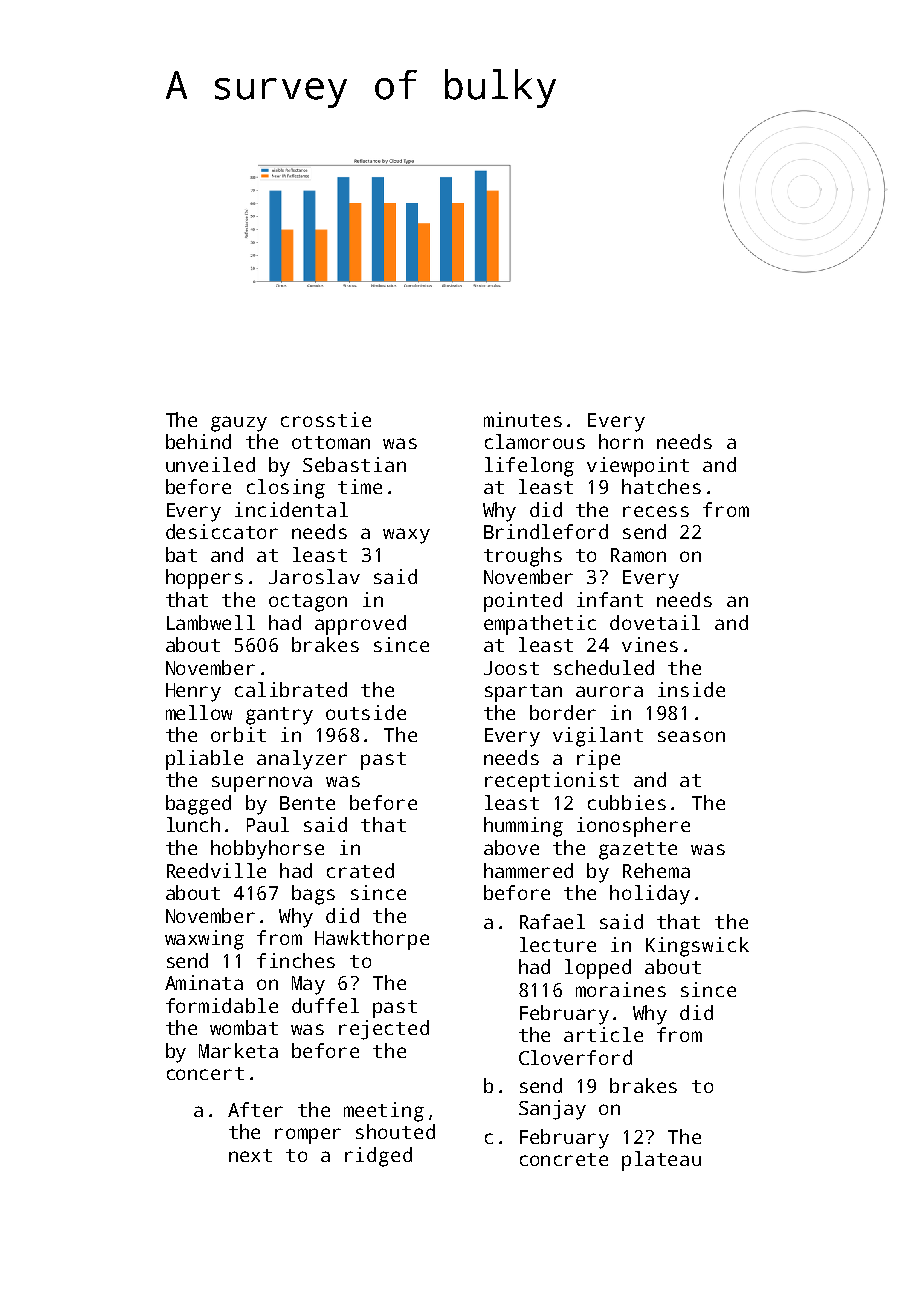 The image size is (924, 1311). I want to click on calibrated, so click(291, 689).
